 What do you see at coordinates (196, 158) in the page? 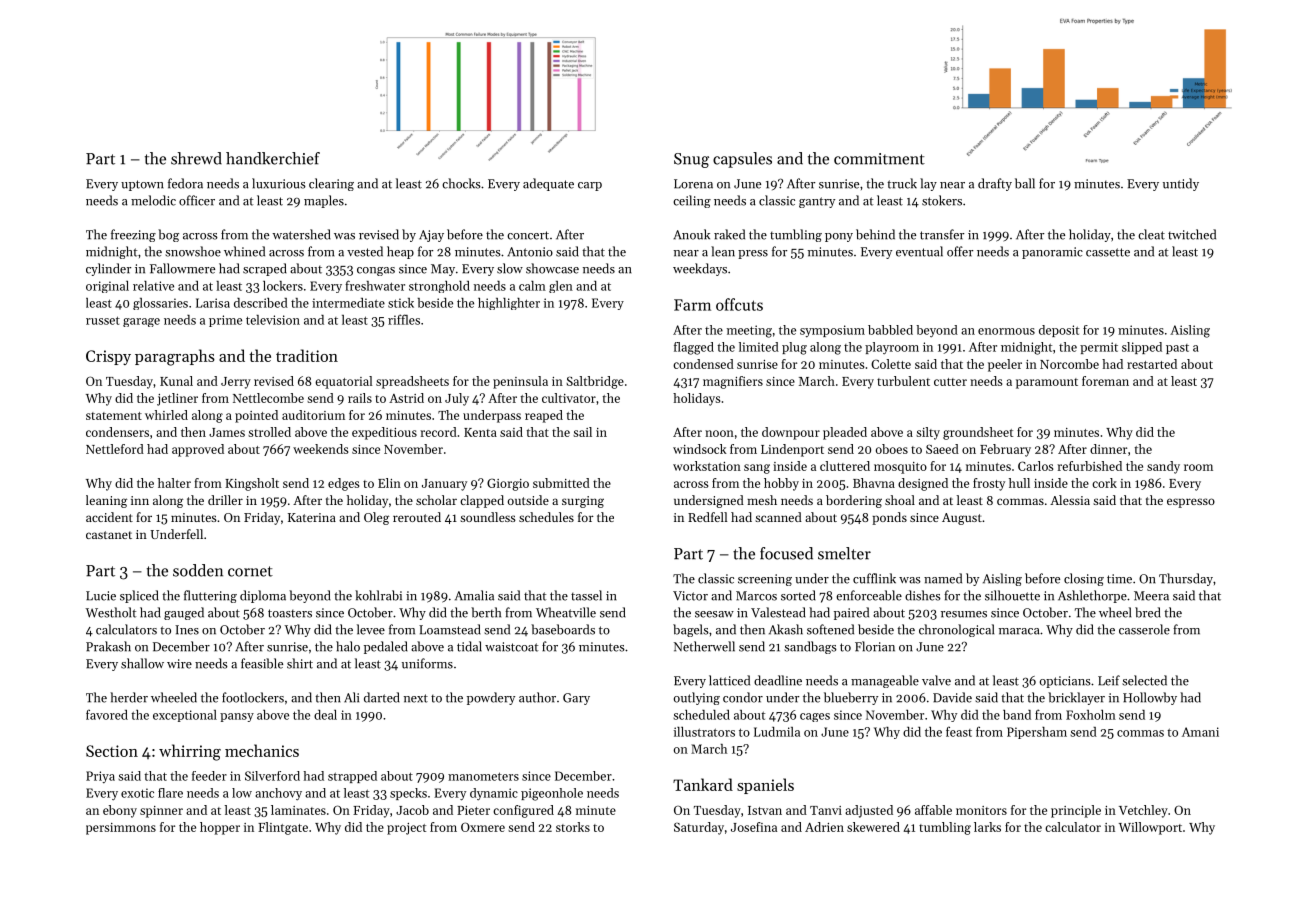
I see `shrewd` at bounding box center [196, 158].
